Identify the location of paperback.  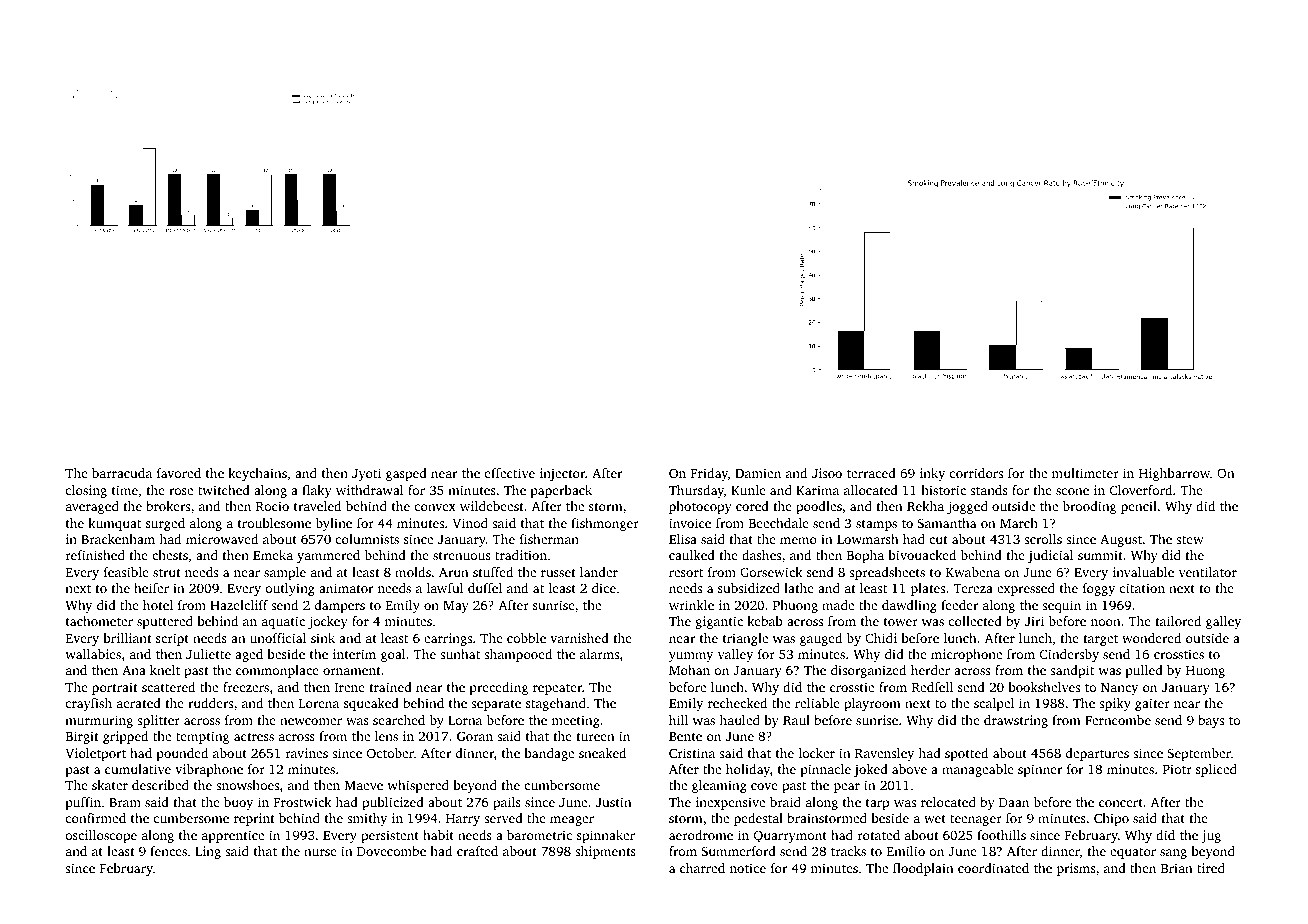
(561, 491).
